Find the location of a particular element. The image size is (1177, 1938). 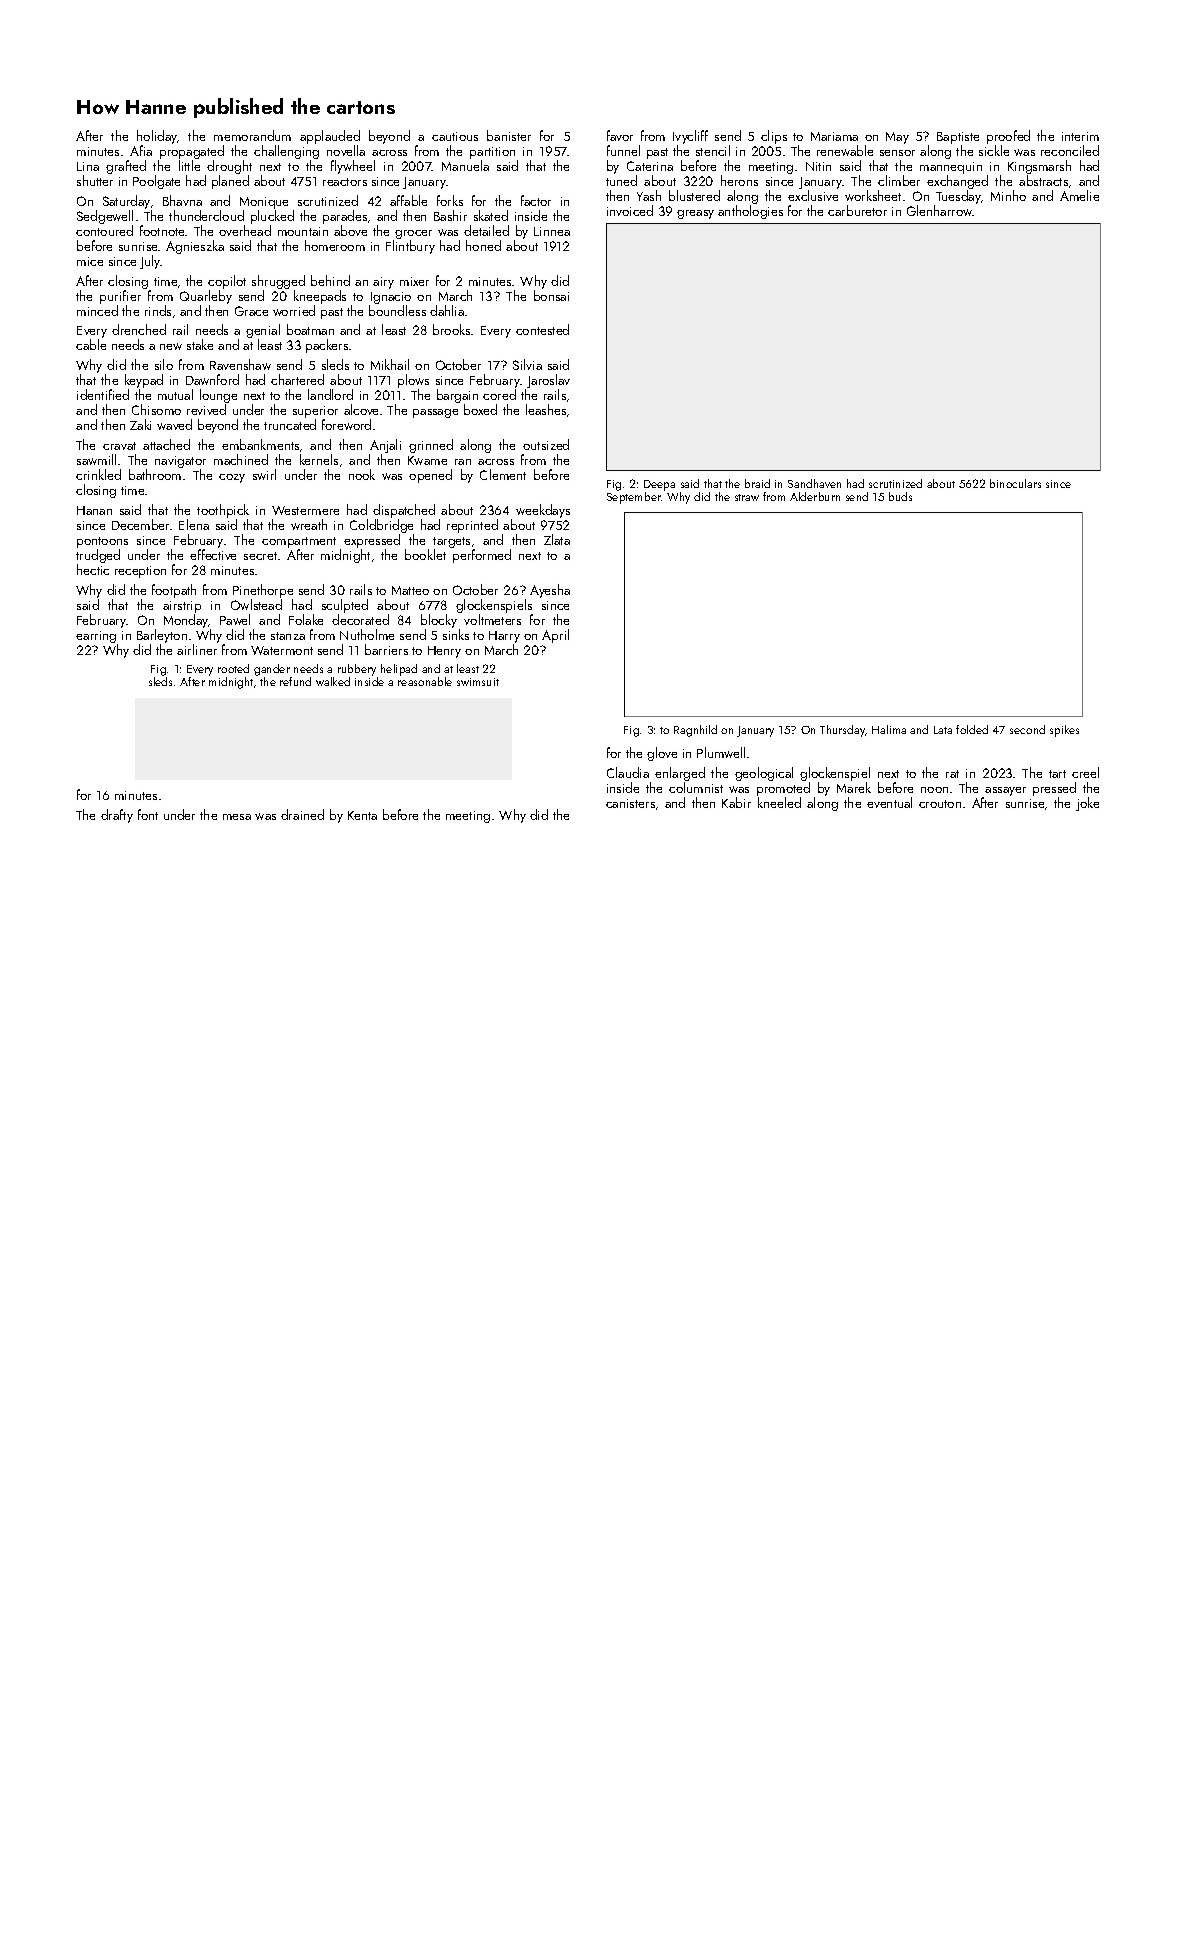

landlord is located at coordinates (330, 394).
